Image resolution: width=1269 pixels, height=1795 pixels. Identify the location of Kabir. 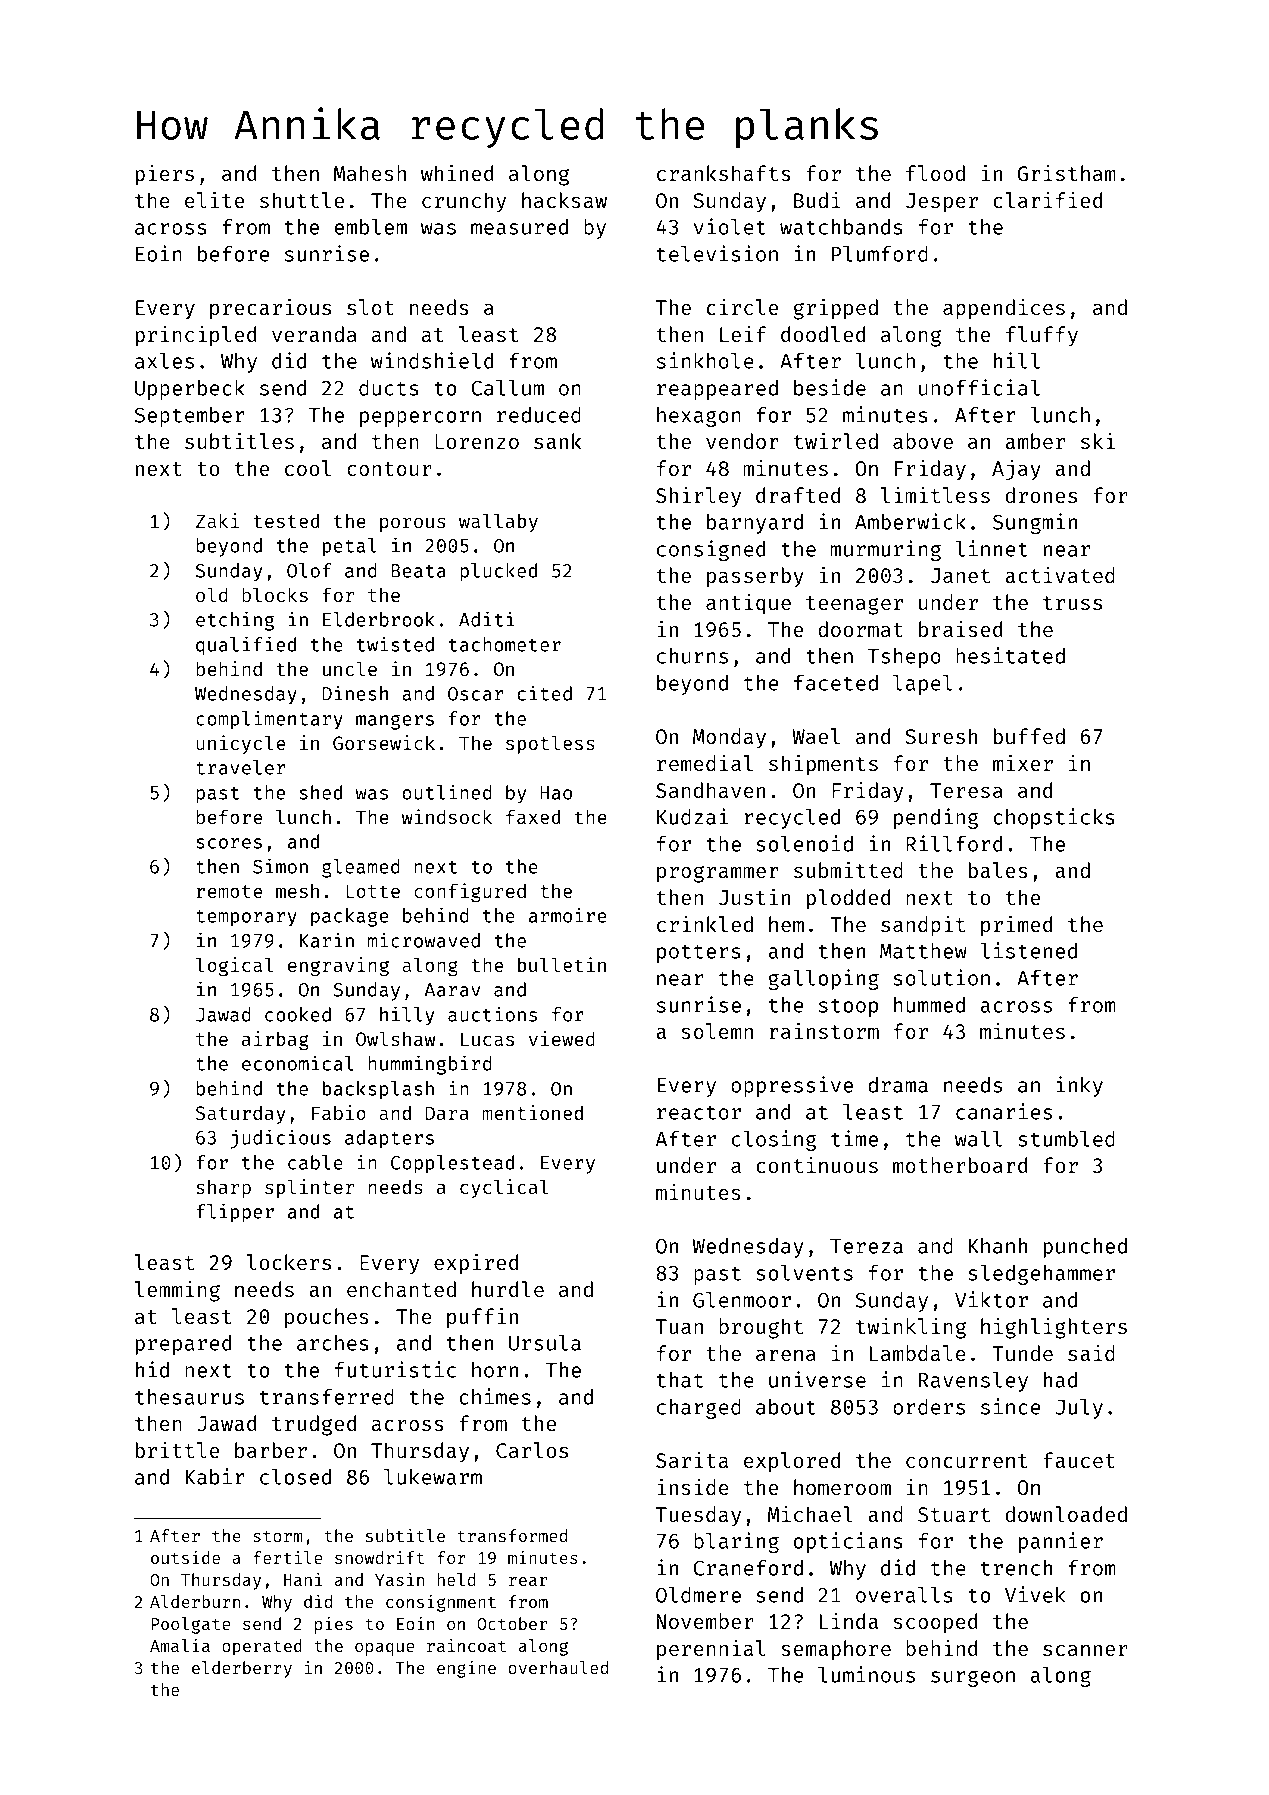
(215, 1476).
